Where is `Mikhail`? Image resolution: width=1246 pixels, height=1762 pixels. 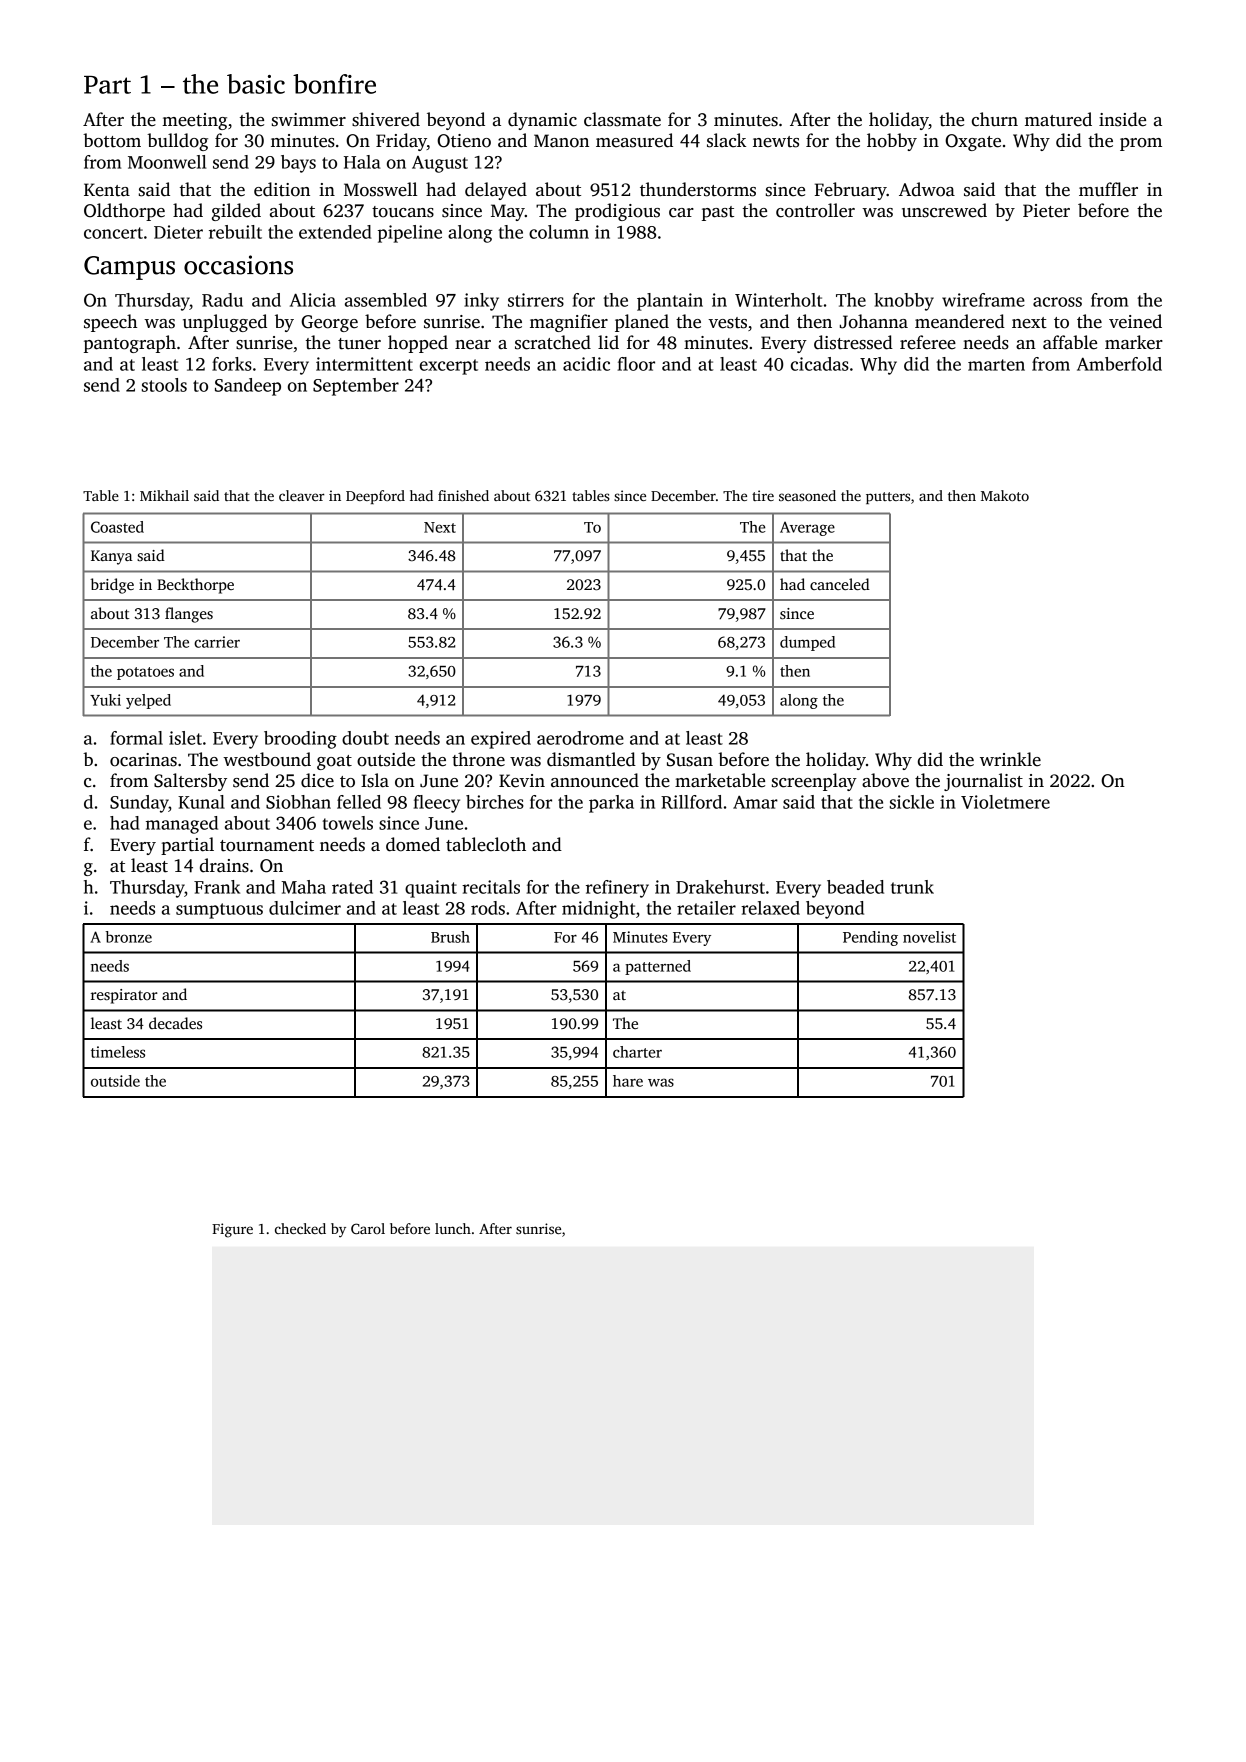 Mikhail is located at coordinates (164, 495).
